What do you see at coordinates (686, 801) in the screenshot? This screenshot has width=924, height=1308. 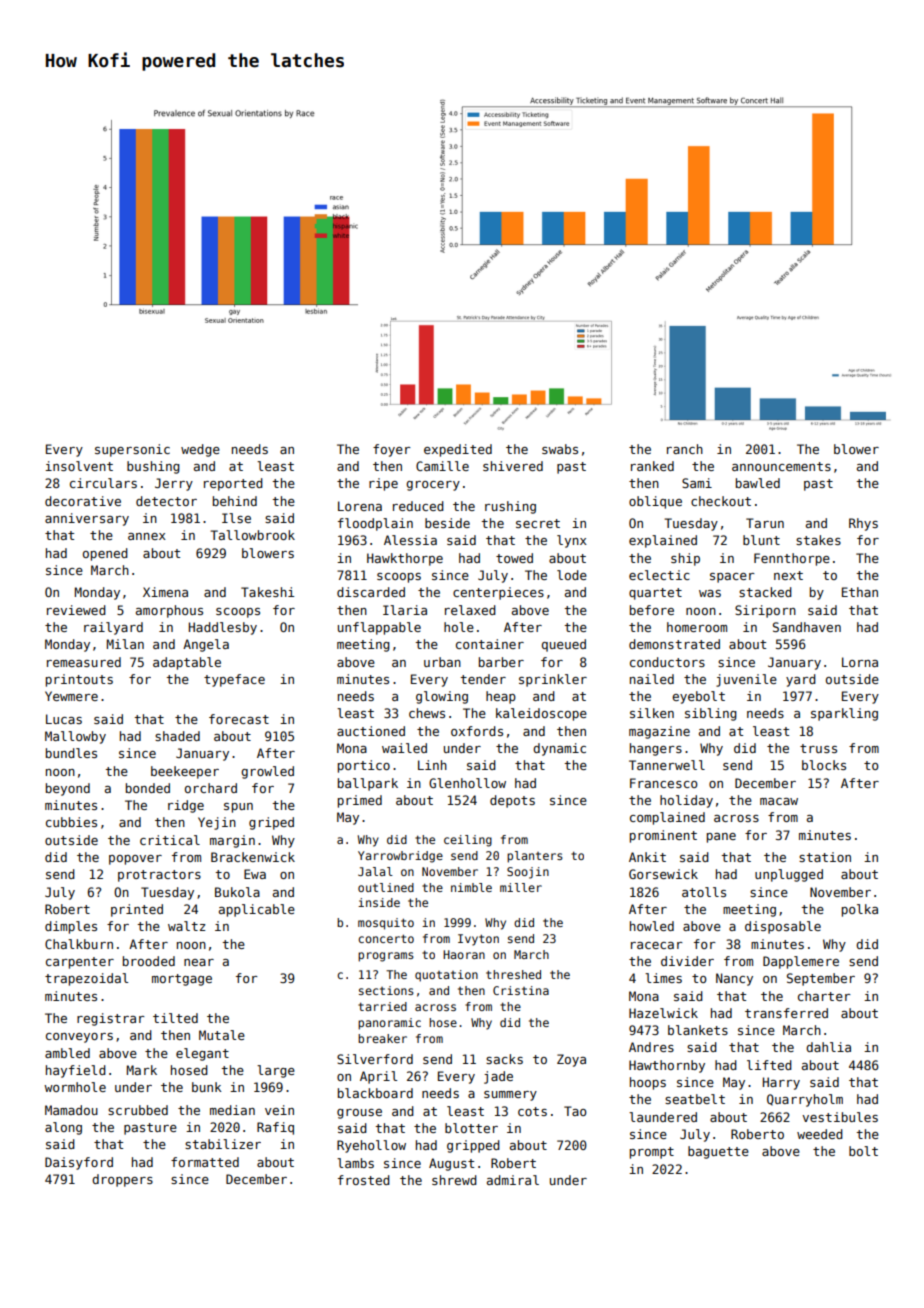 I see `holiday` at bounding box center [686, 801].
